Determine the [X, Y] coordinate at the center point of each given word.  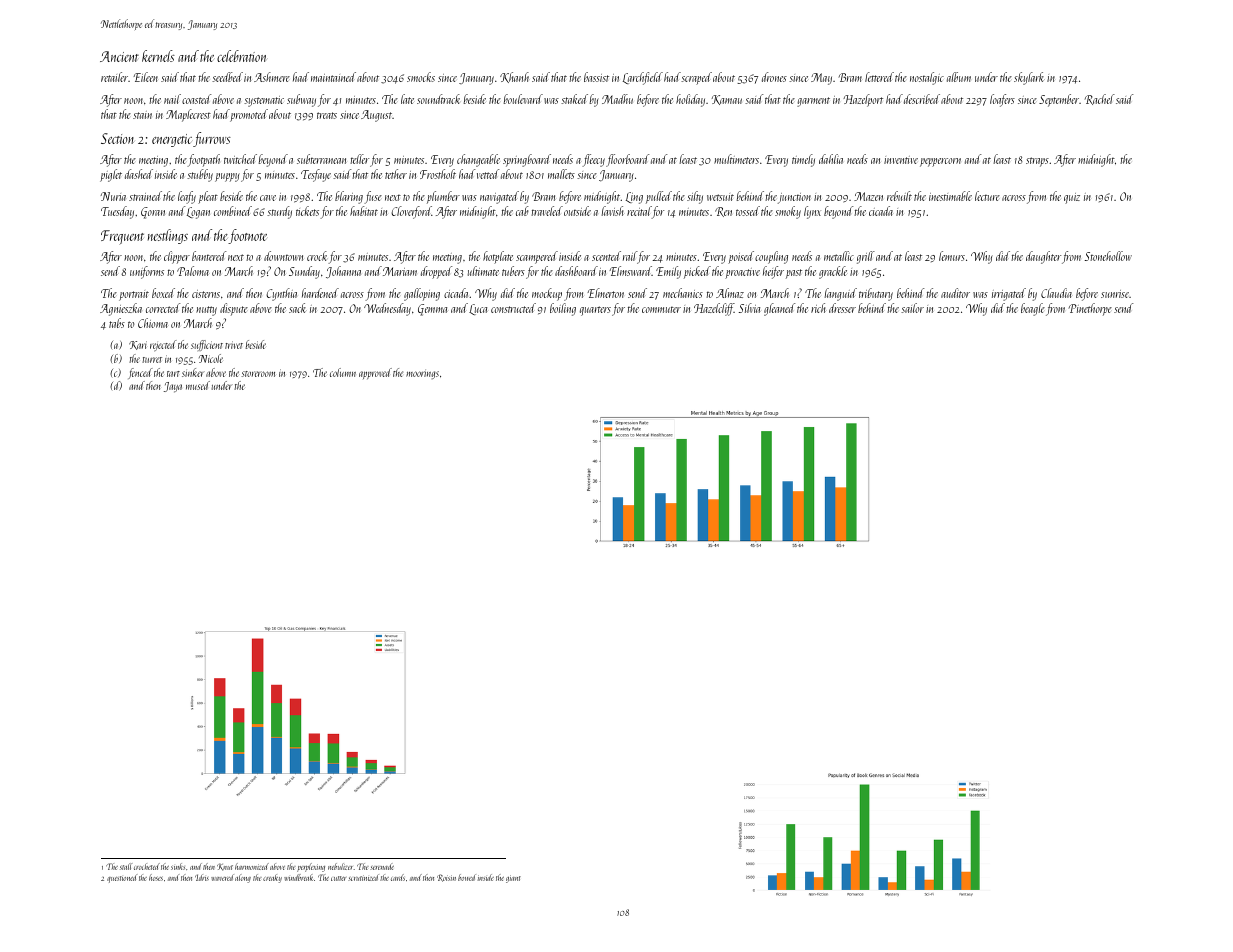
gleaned [779, 309]
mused [198, 385]
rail [630, 256]
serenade [382, 866]
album [959, 77]
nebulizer [340, 866]
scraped [696, 78]
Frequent [122, 237]
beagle [1033, 309]
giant [513, 879]
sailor [912, 308]
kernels [158, 56]
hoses [156, 877]
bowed [467, 877]
